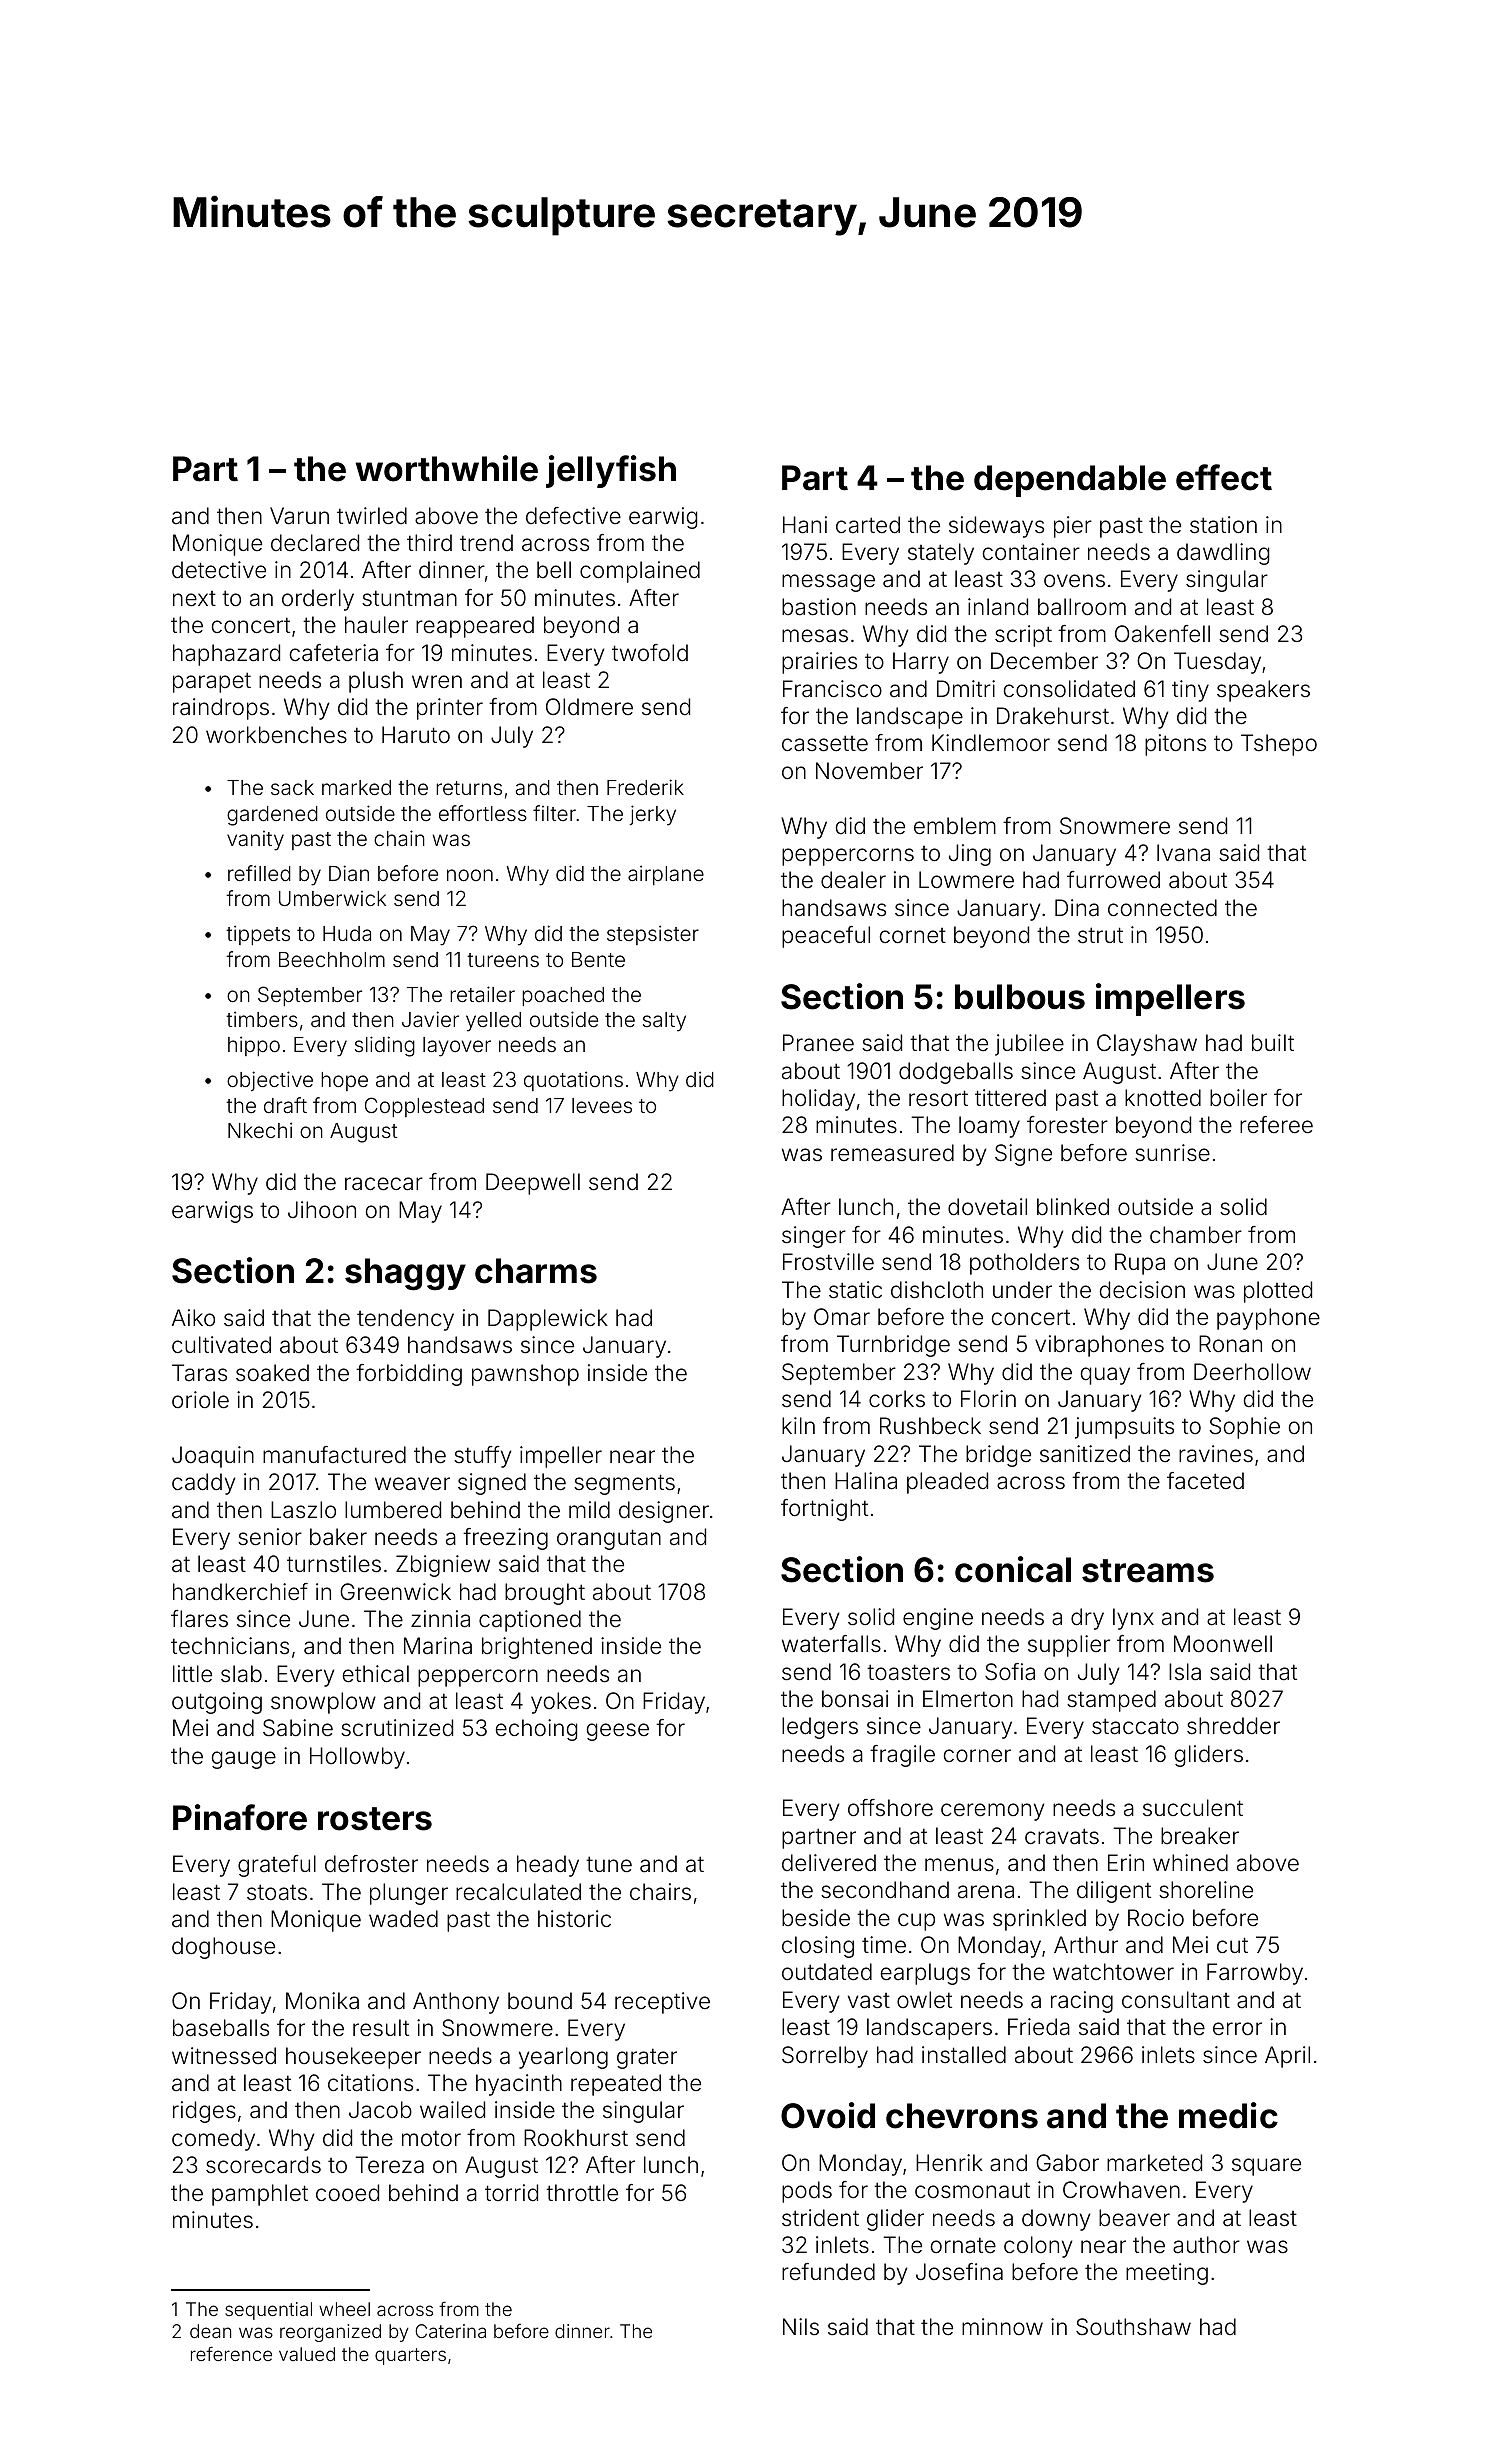 The width and height of the document is (1496, 2464). I want to click on Sabine, so click(298, 1728).
